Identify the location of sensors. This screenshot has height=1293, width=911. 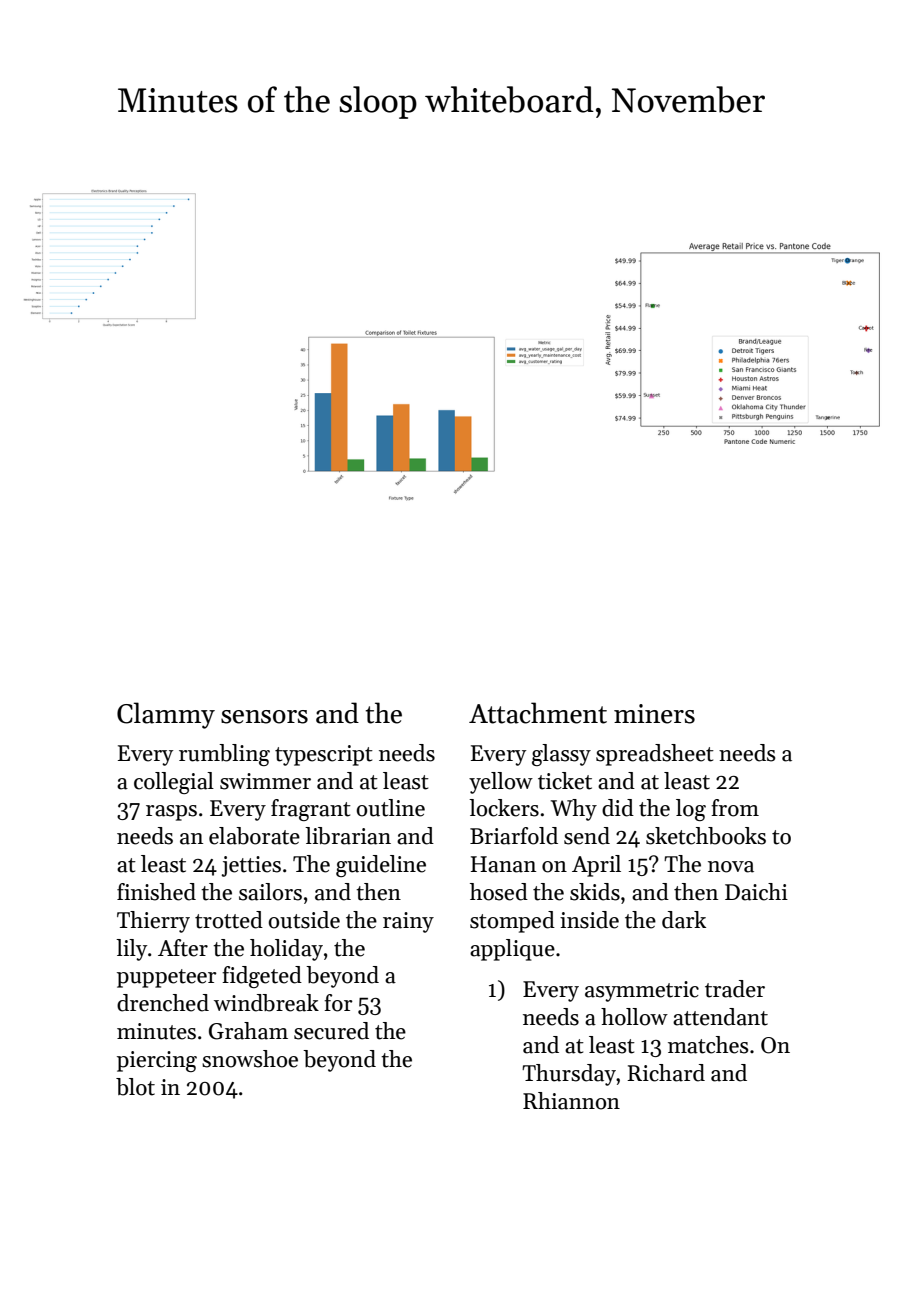
(264, 717).
